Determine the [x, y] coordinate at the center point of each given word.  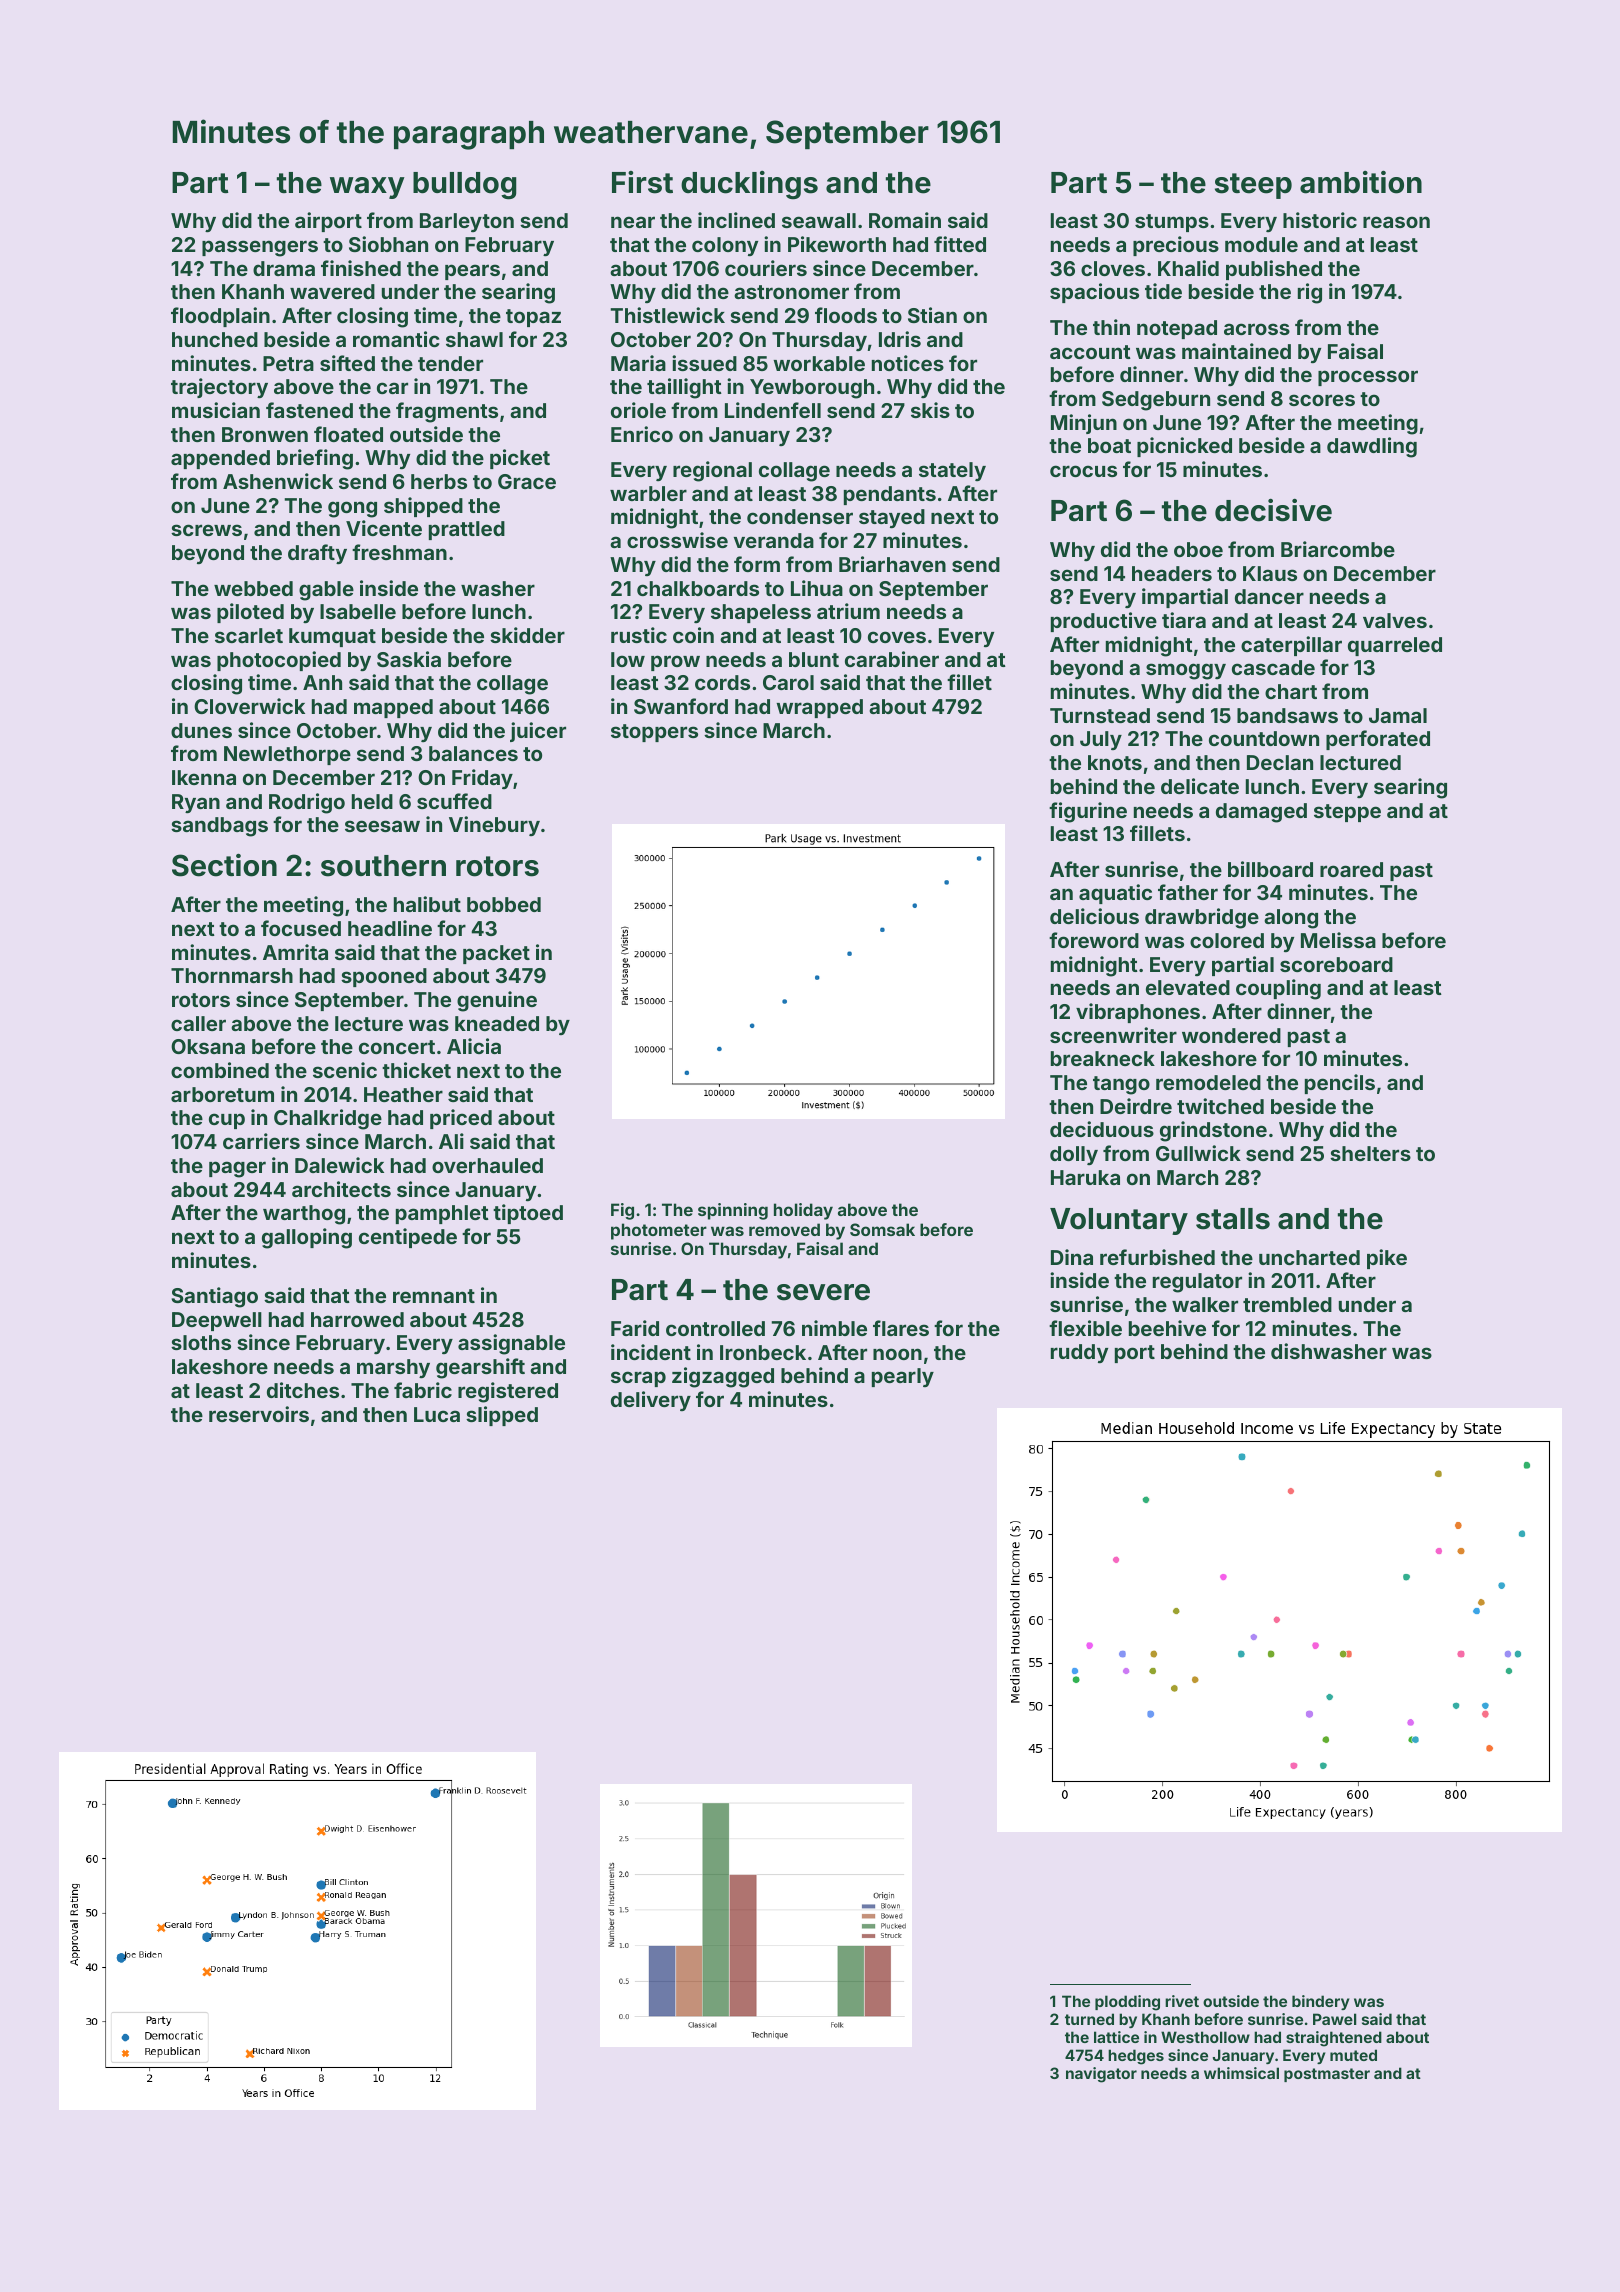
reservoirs [259, 1414]
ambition [1361, 182]
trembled [1287, 1304]
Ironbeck [763, 1352]
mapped [393, 708]
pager [237, 1169]
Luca [437, 1414]
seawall [819, 220]
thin [1111, 327]
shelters [1370, 1153]
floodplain [220, 317]
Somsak [882, 1229]
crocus [1083, 471]
